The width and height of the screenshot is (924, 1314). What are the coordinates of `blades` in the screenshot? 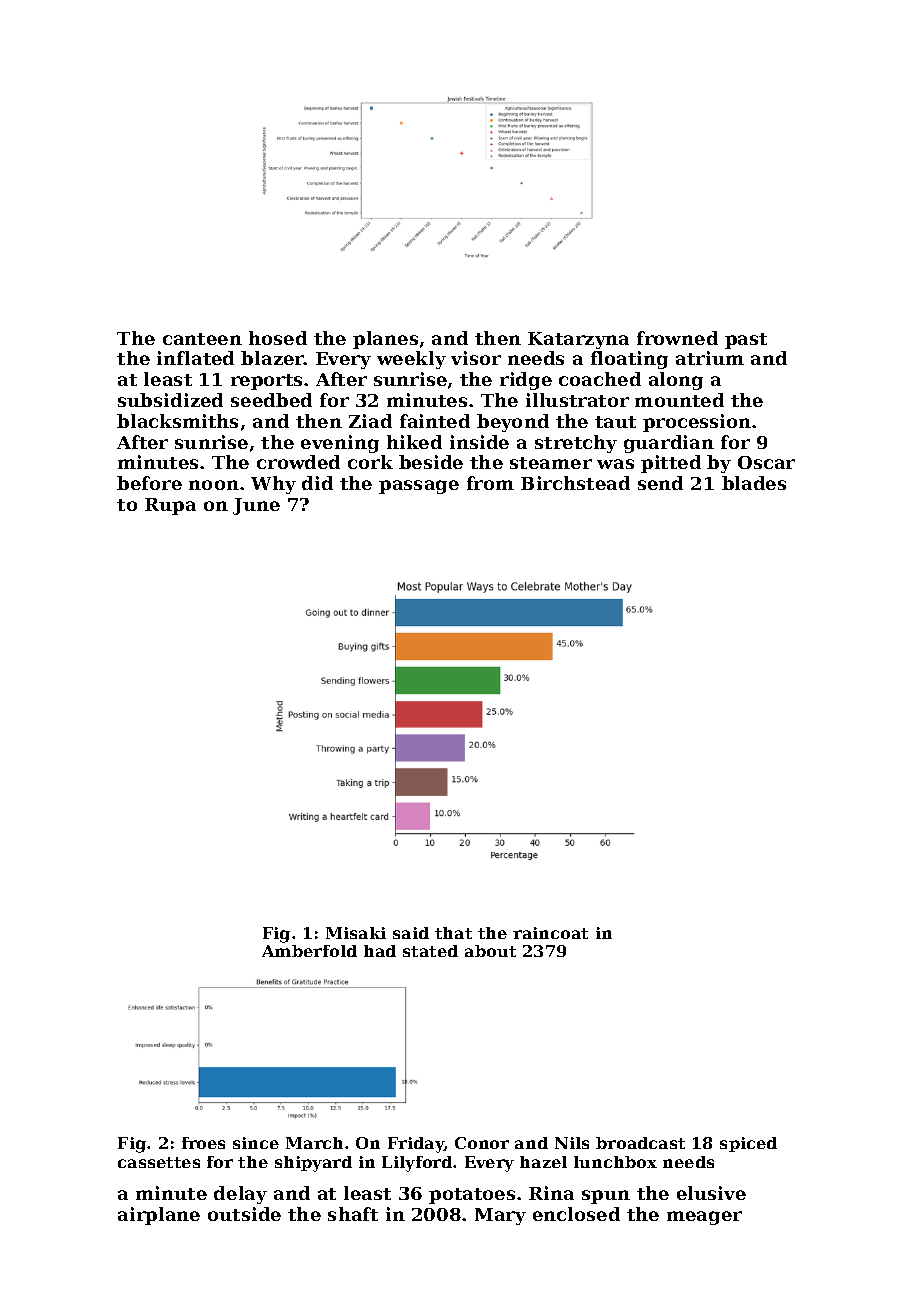 It's located at (754, 483).
